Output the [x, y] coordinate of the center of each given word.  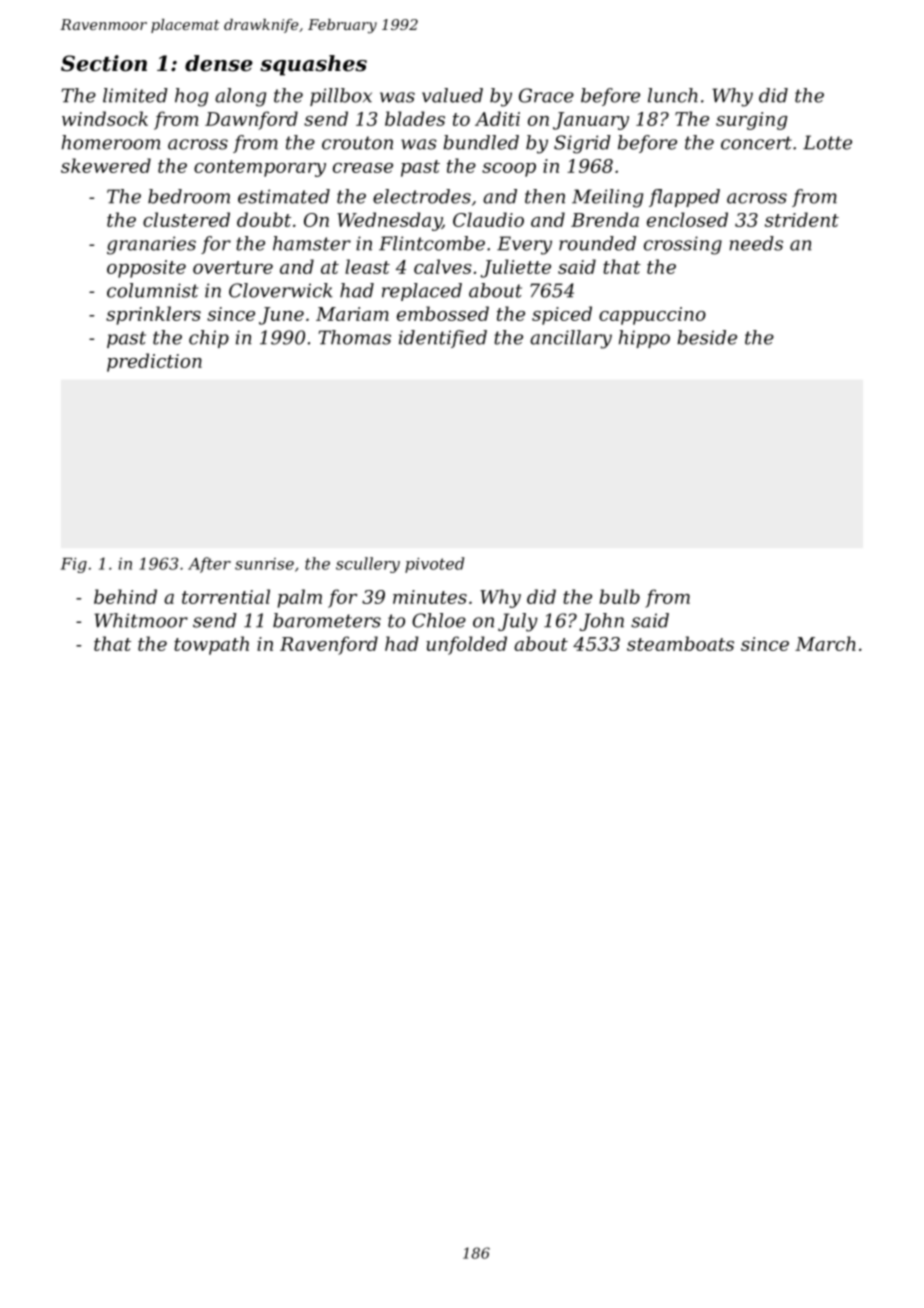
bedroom [189, 196]
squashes [313, 65]
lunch [673, 95]
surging [752, 121]
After [209, 565]
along [240, 97]
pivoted [434, 565]
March [825, 643]
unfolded [466, 645]
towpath [211, 645]
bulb [619, 596]
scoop [509, 170]
